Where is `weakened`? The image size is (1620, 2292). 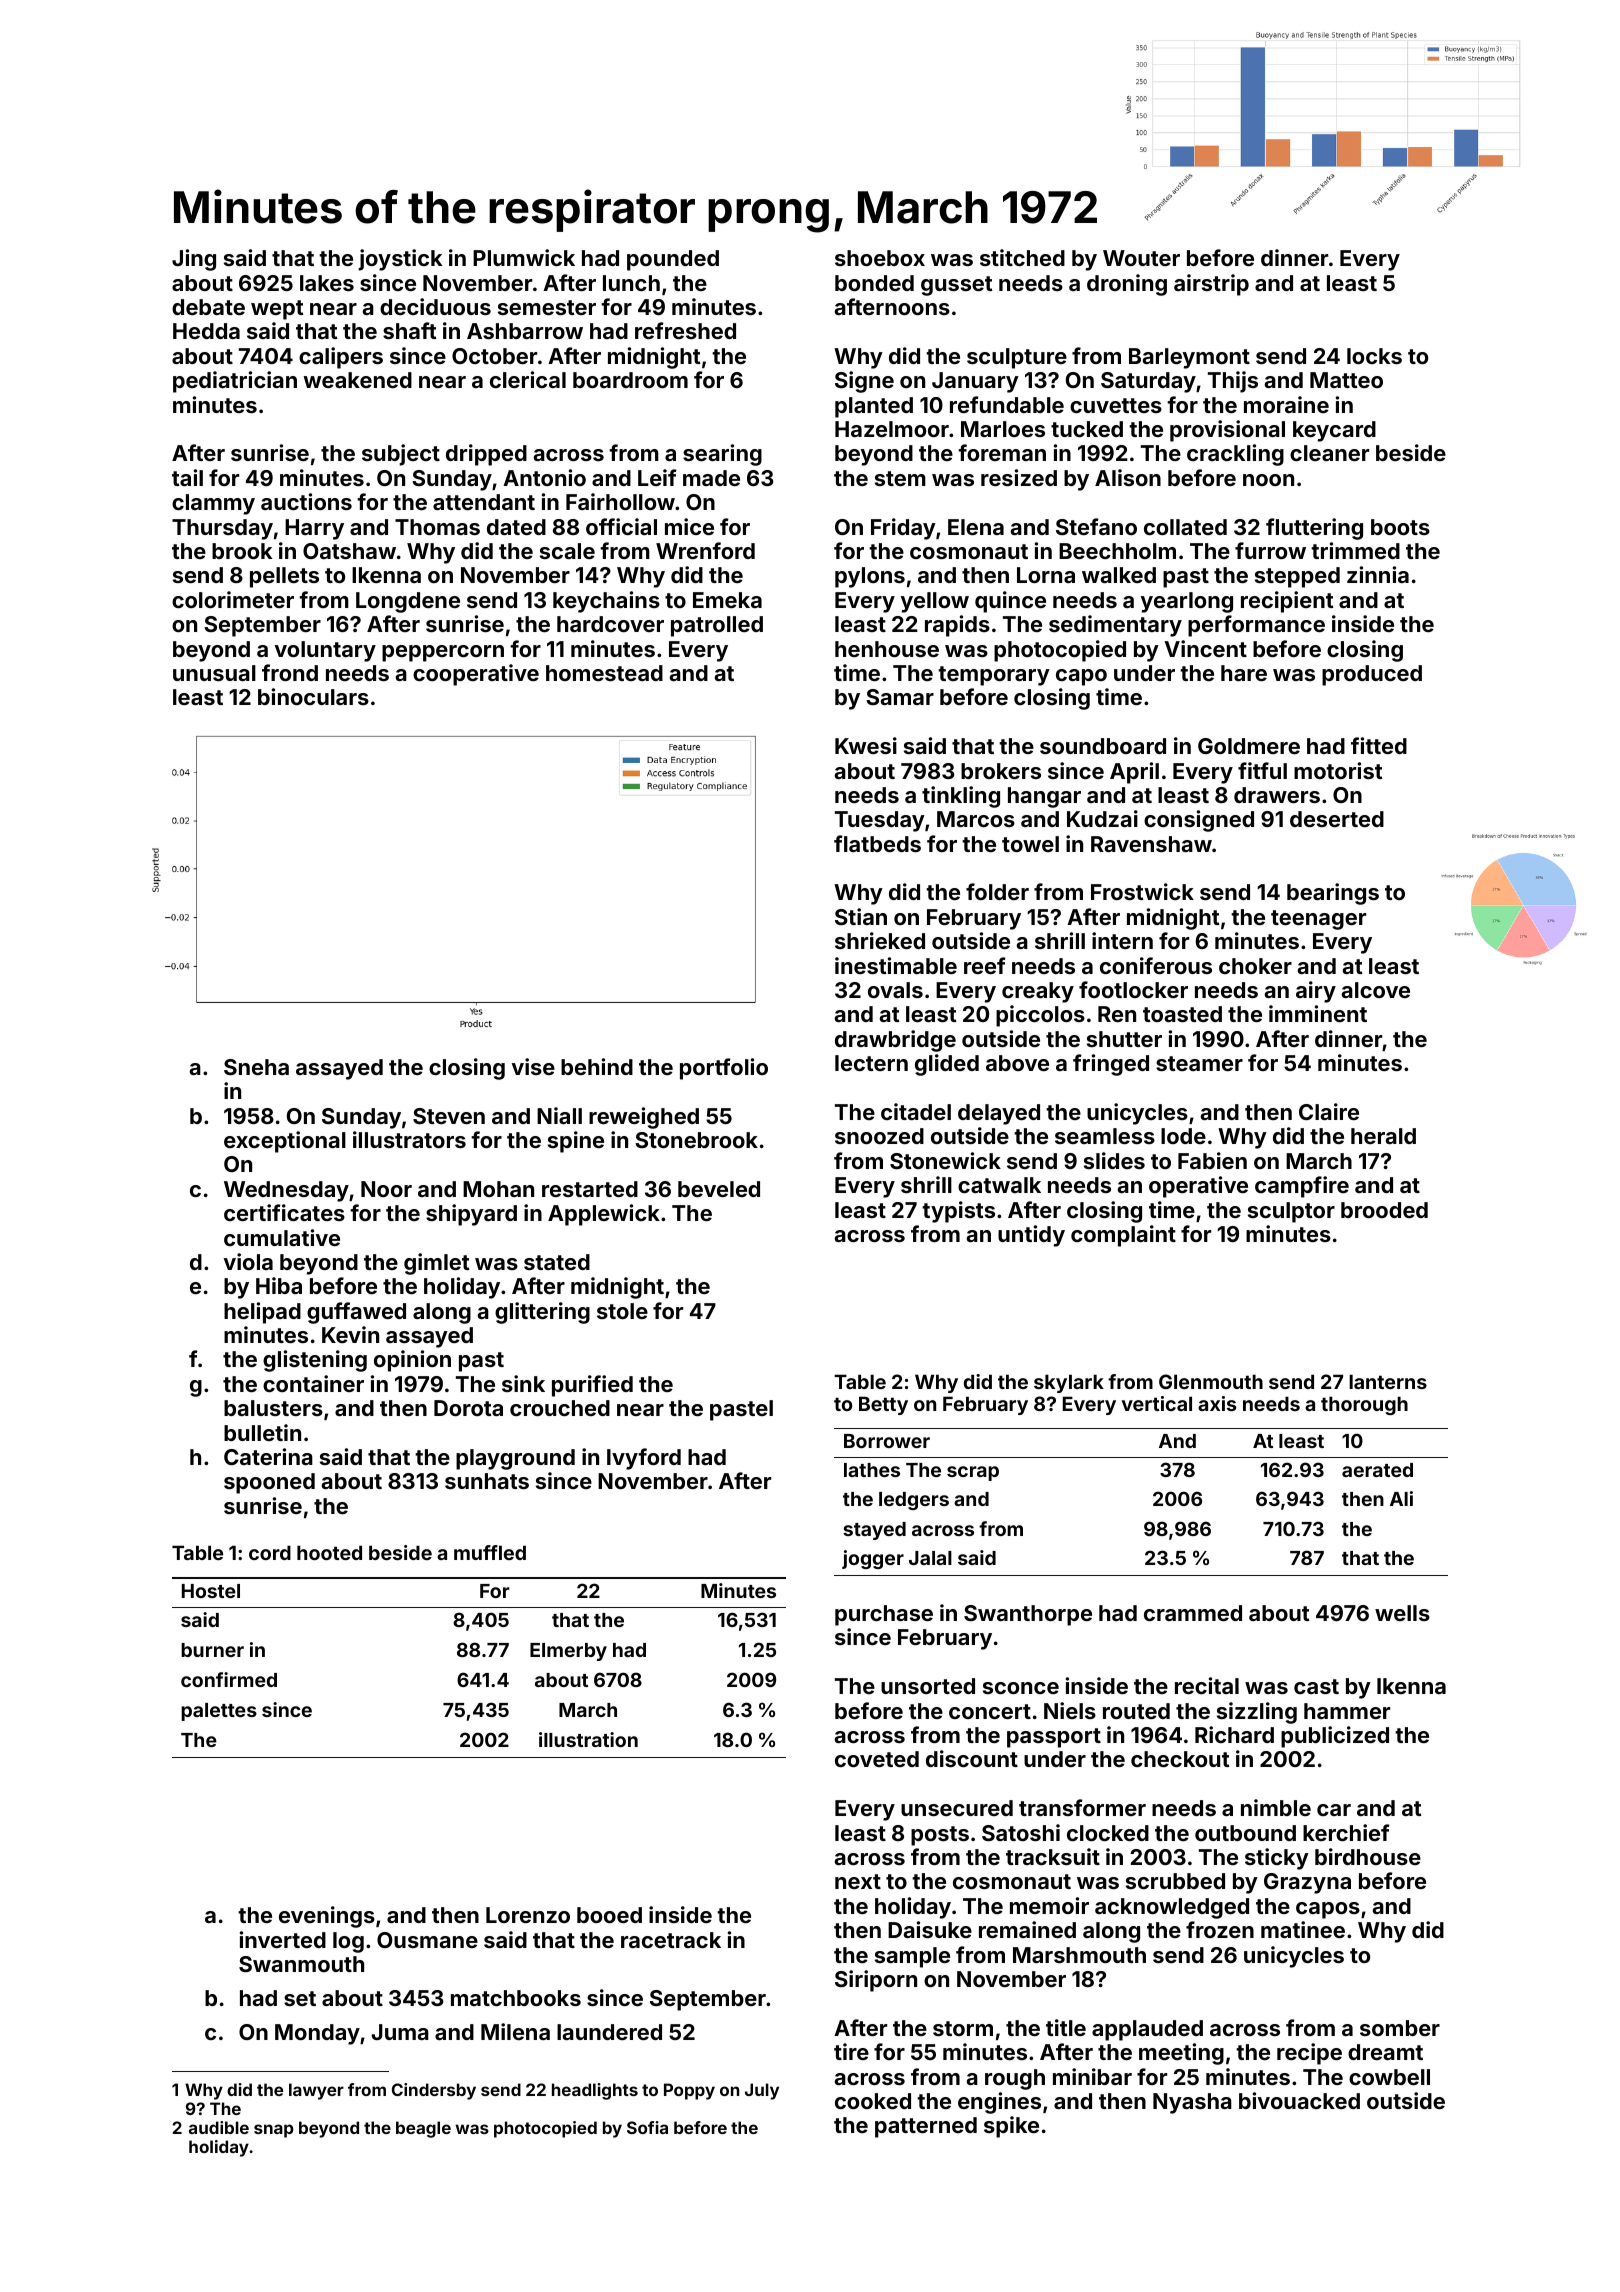 weakened is located at coordinates (357, 380).
